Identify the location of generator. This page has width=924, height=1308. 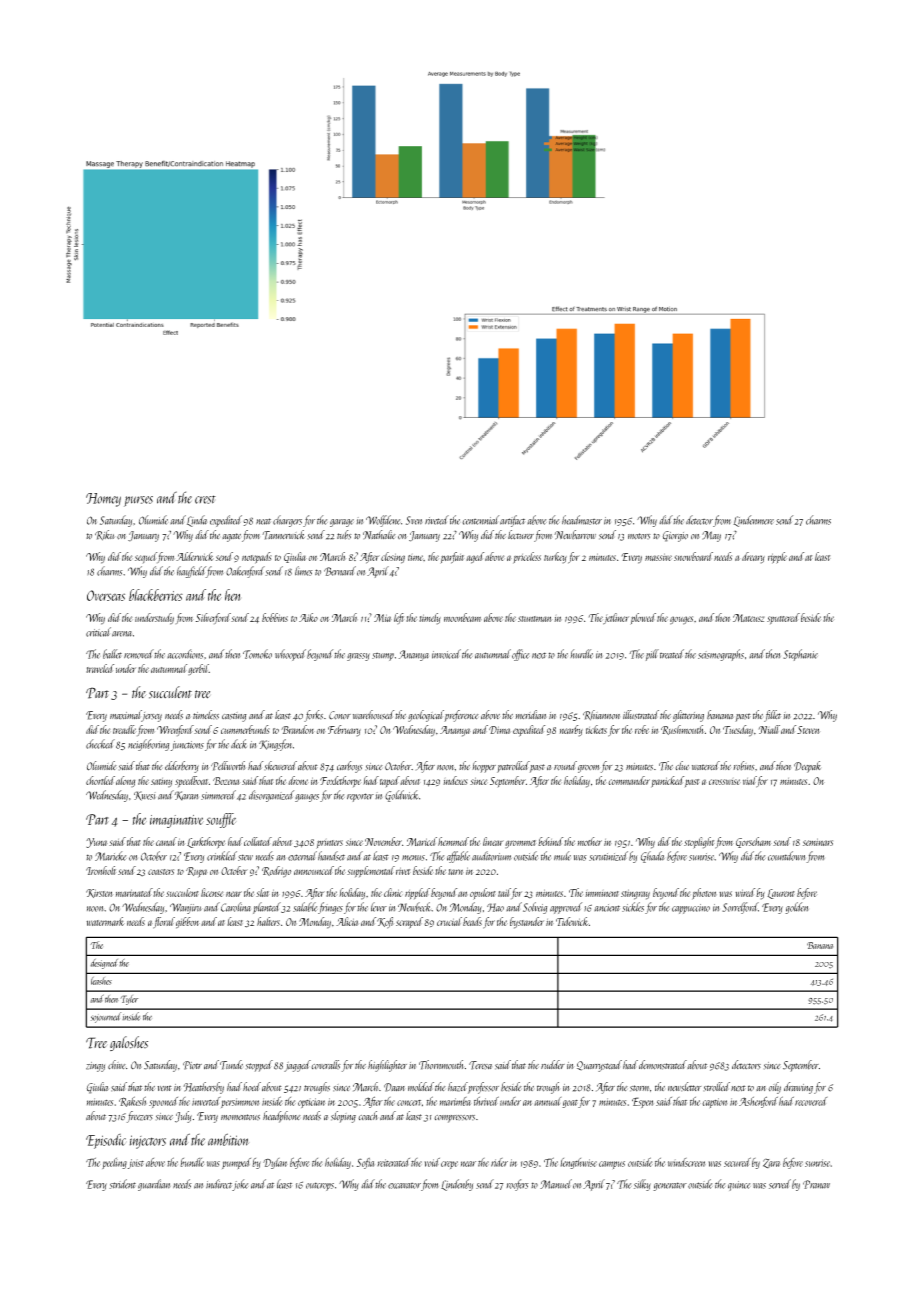
(670, 1186).
